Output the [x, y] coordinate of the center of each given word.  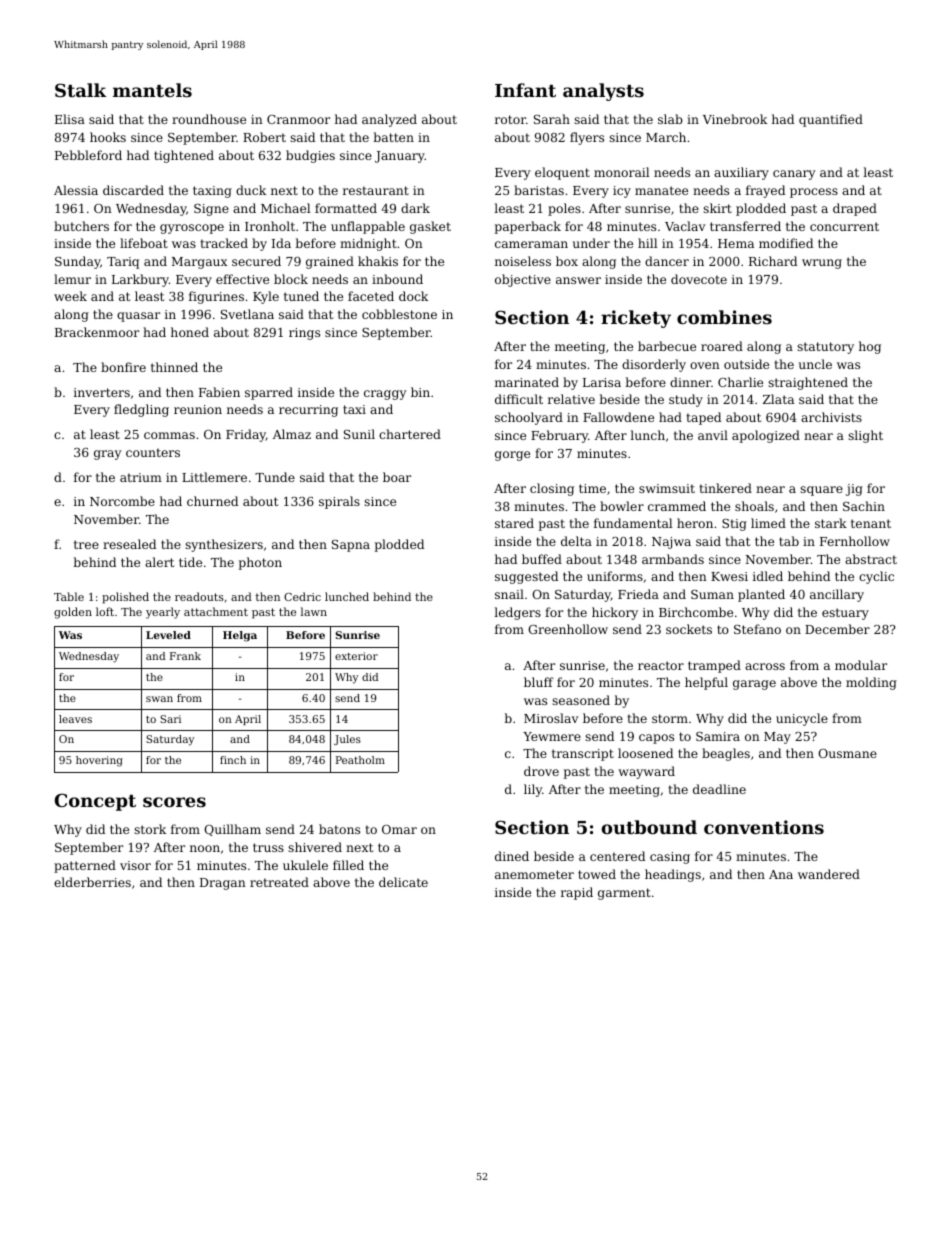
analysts [603, 92]
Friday [246, 435]
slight [865, 436]
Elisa [70, 119]
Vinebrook [735, 119]
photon [260, 563]
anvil [713, 435]
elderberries [92, 882]
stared [514, 523]
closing [552, 489]
